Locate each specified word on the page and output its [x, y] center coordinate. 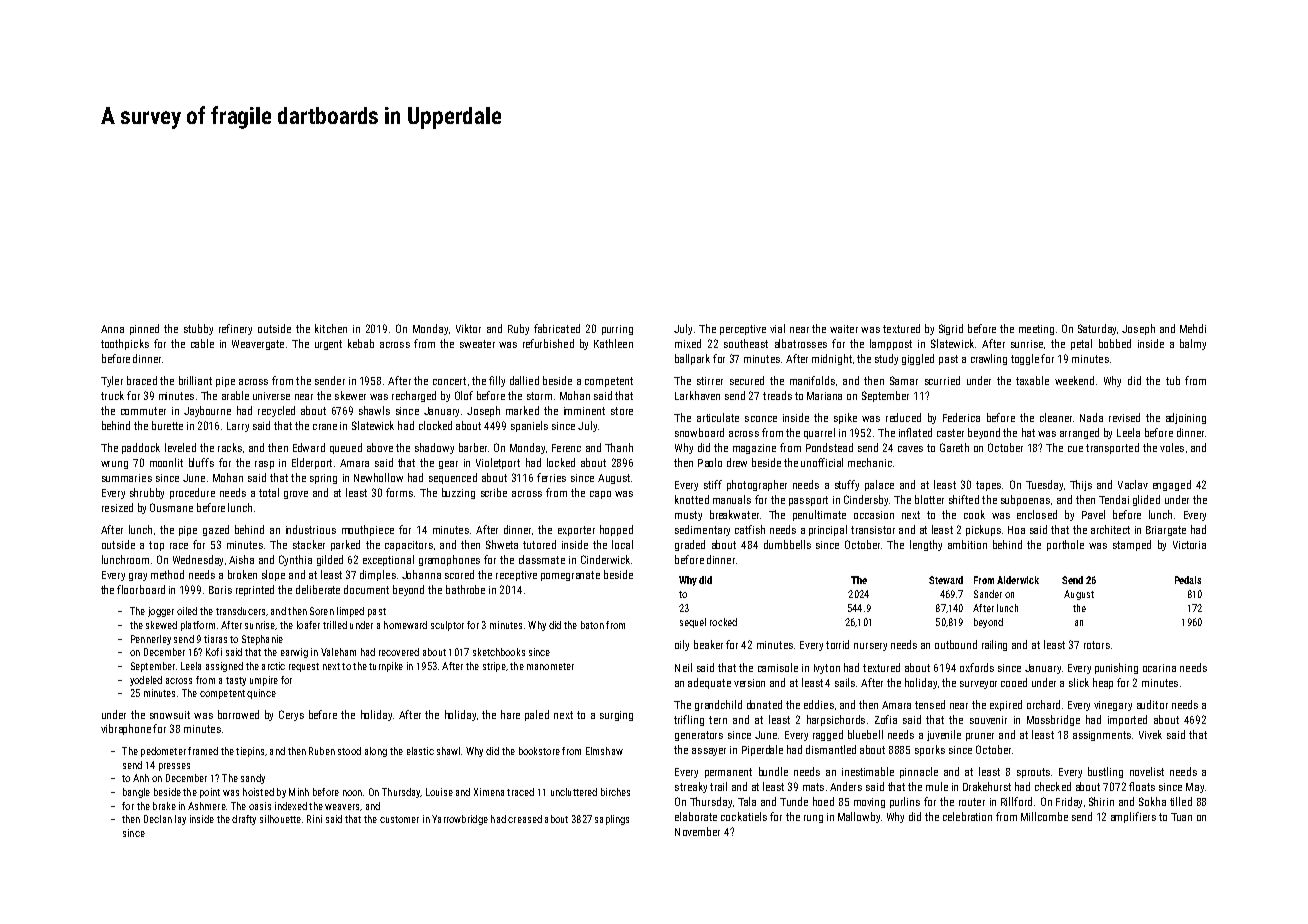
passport [808, 501]
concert [449, 381]
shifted [964, 499]
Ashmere [207, 806]
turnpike [386, 667]
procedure [192, 493]
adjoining [1186, 418]
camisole [778, 667]
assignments [1102, 736]
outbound [956, 644]
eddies [819, 704]
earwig [294, 653]
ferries [551, 477]
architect [1110, 529]
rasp [264, 465]
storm [539, 396]
